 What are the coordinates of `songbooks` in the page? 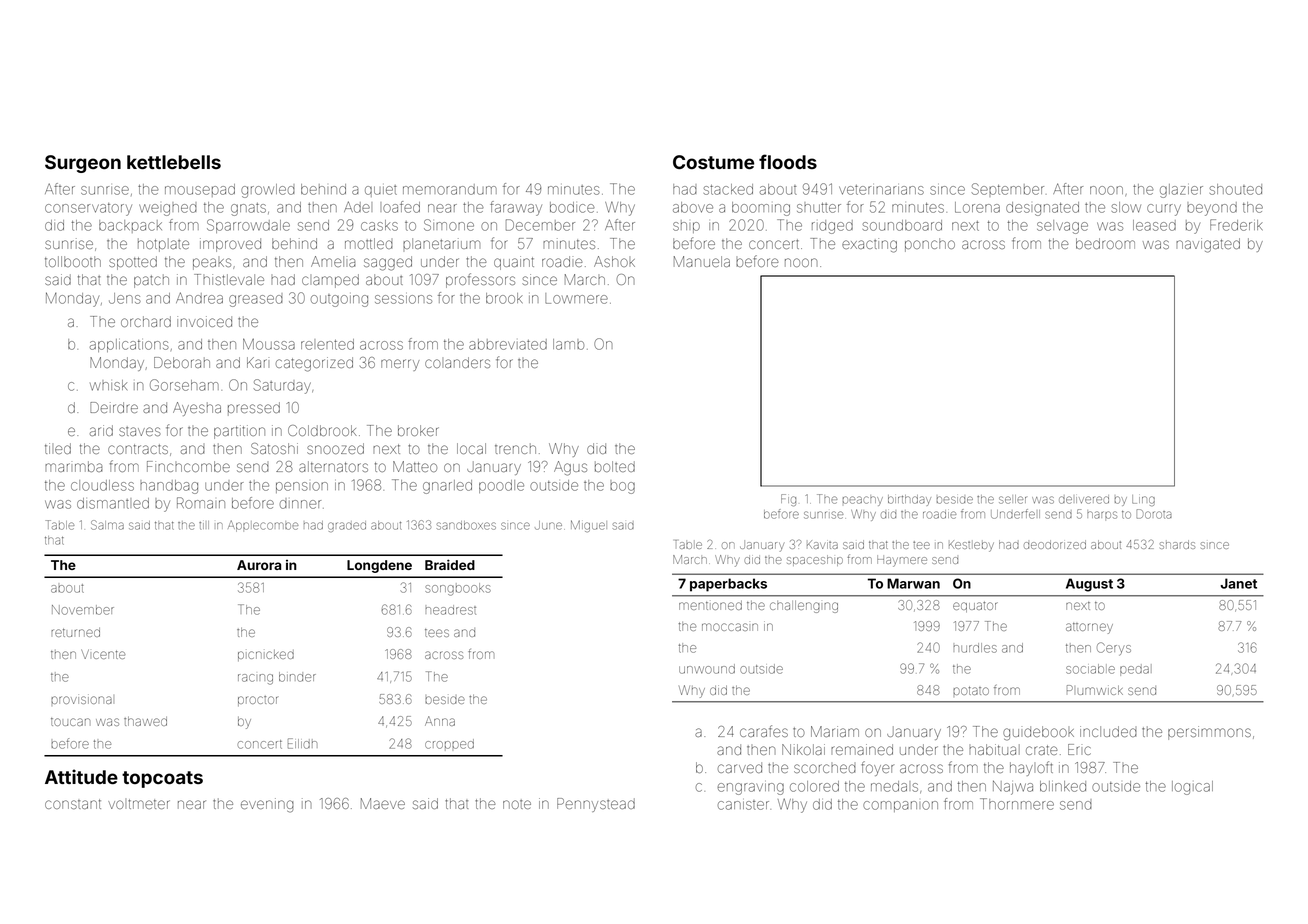 It's located at (458, 589).
